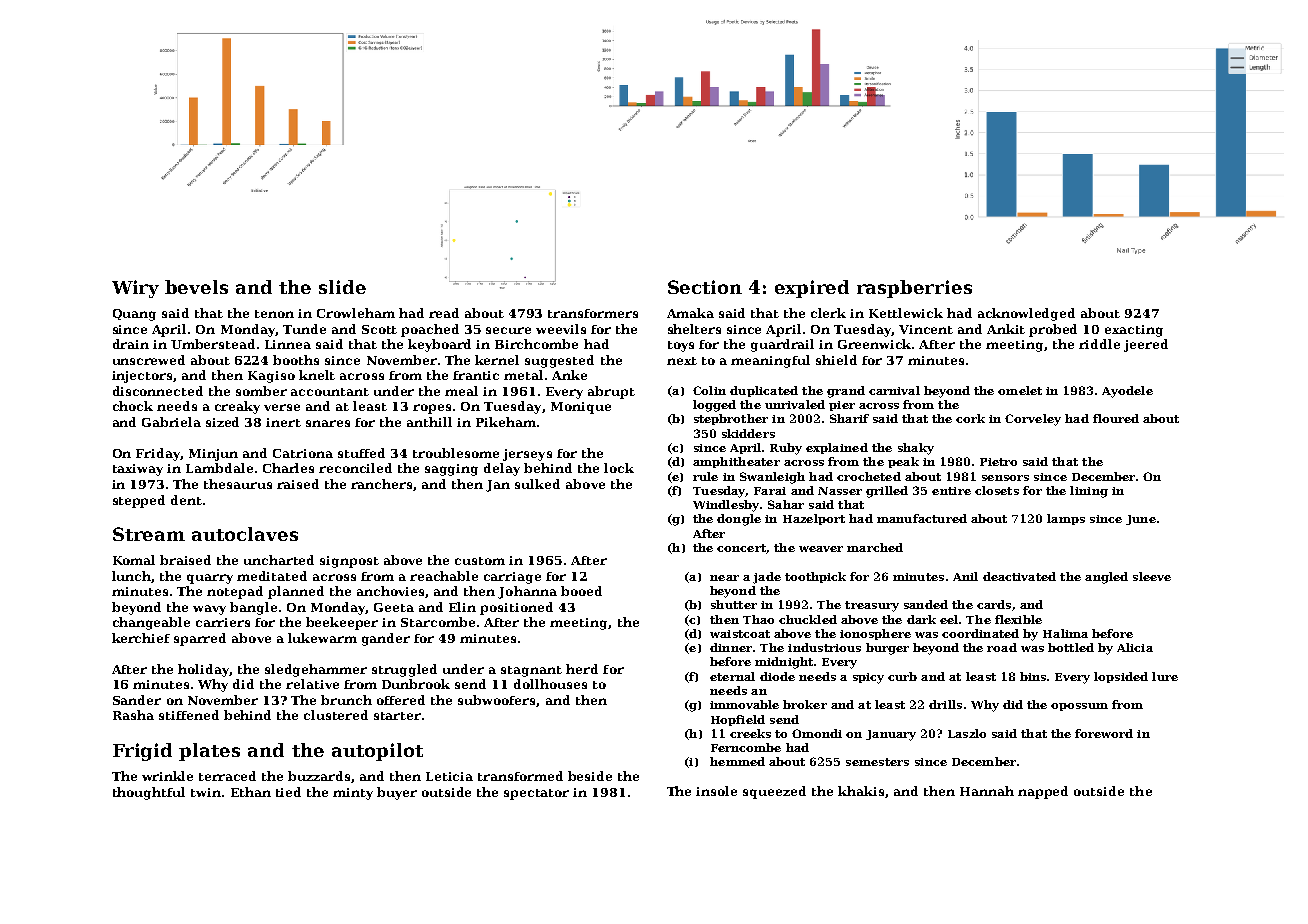 This screenshot has width=1308, height=924. Describe the element at coordinates (705, 287) in the screenshot. I see `Section` at that location.
